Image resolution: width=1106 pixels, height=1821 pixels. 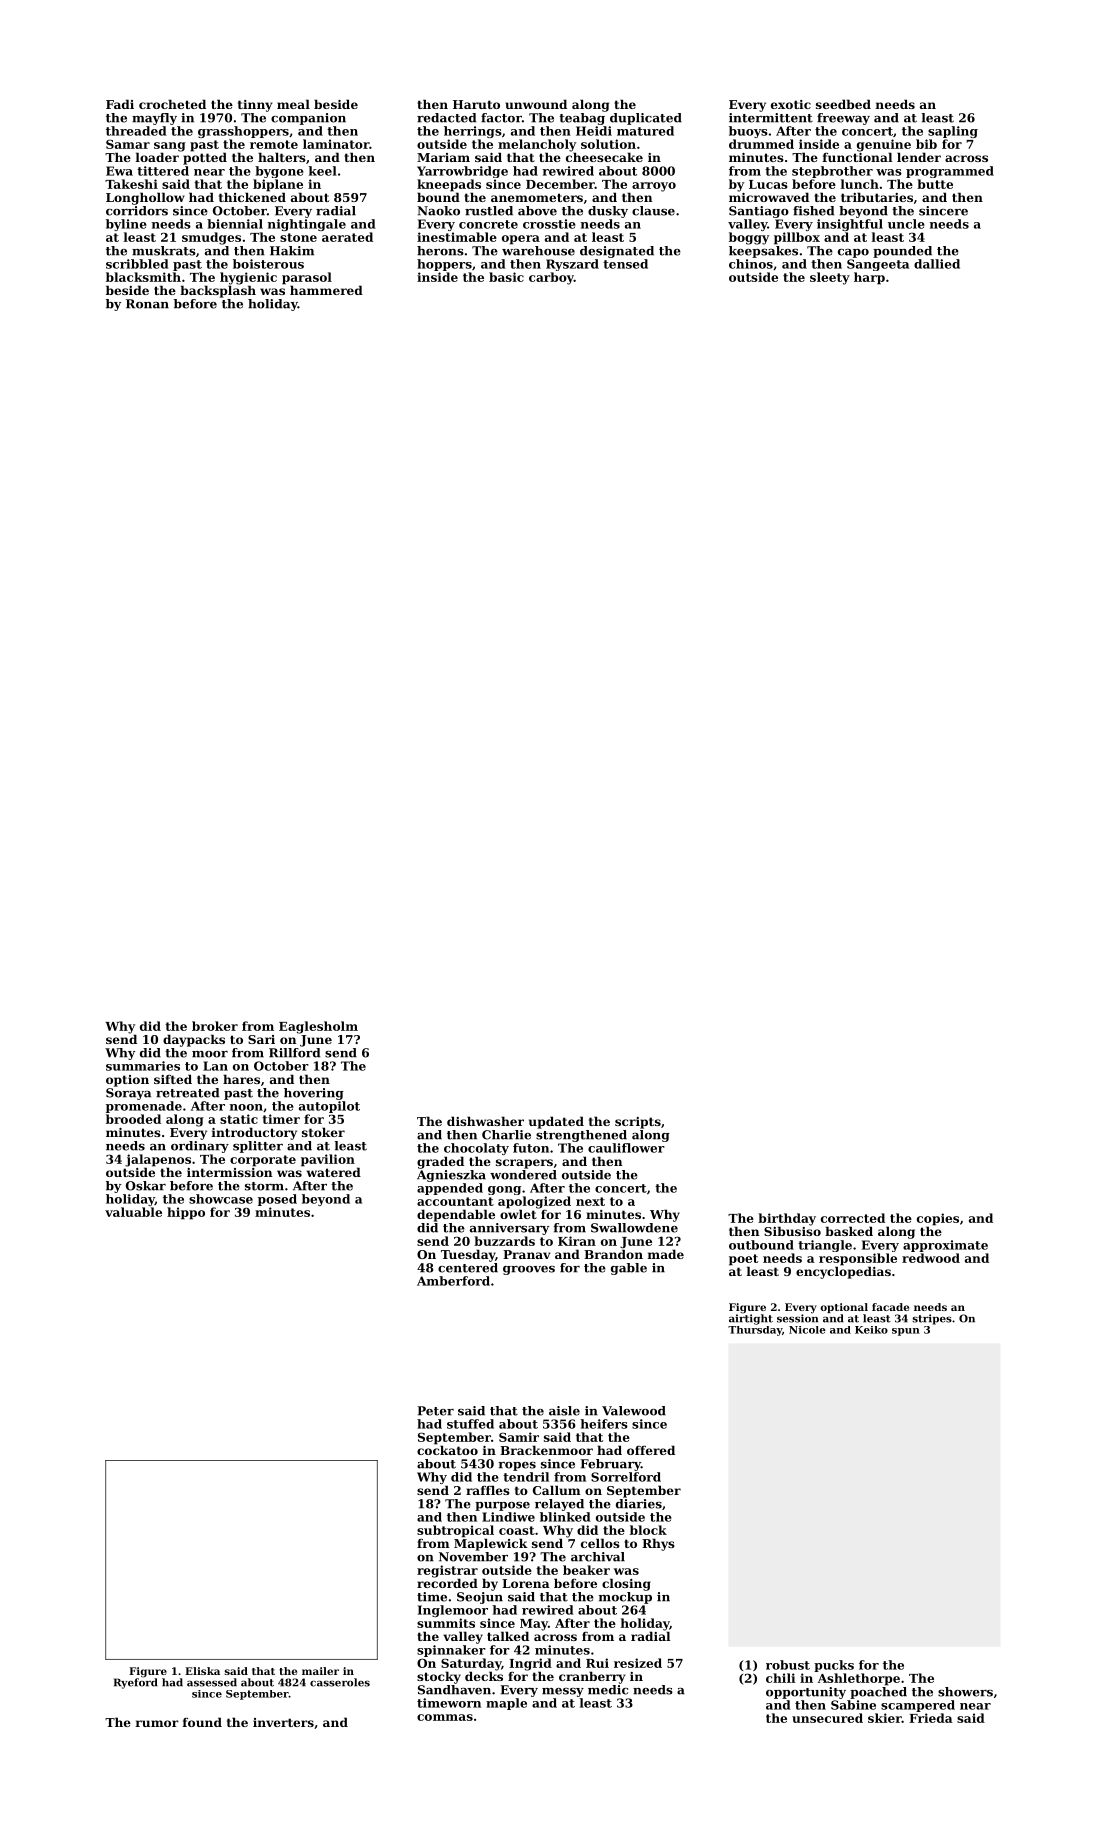 What do you see at coordinates (945, 1246) in the screenshot?
I see `approximate` at bounding box center [945, 1246].
